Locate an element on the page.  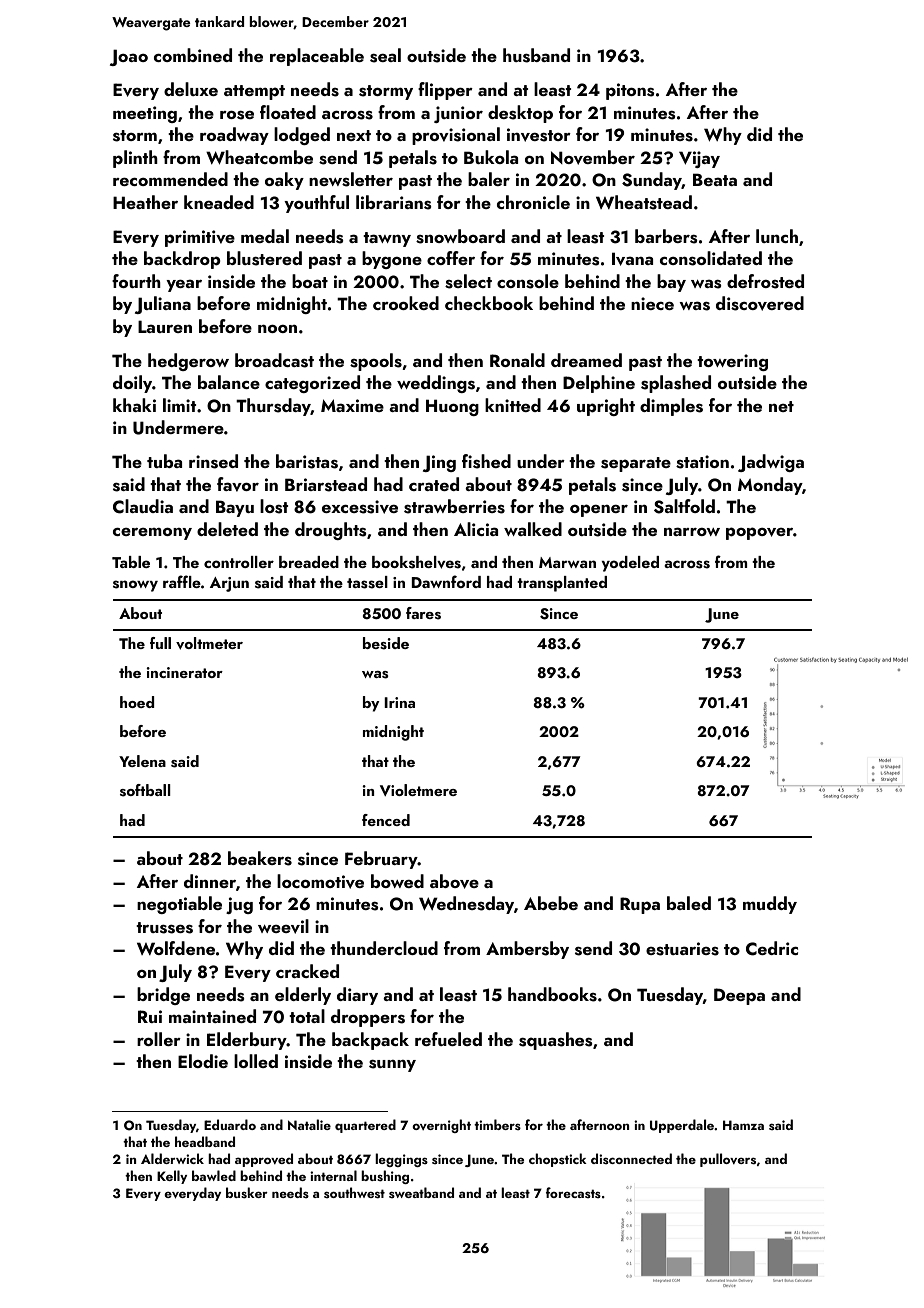
popover is located at coordinates (759, 533).
